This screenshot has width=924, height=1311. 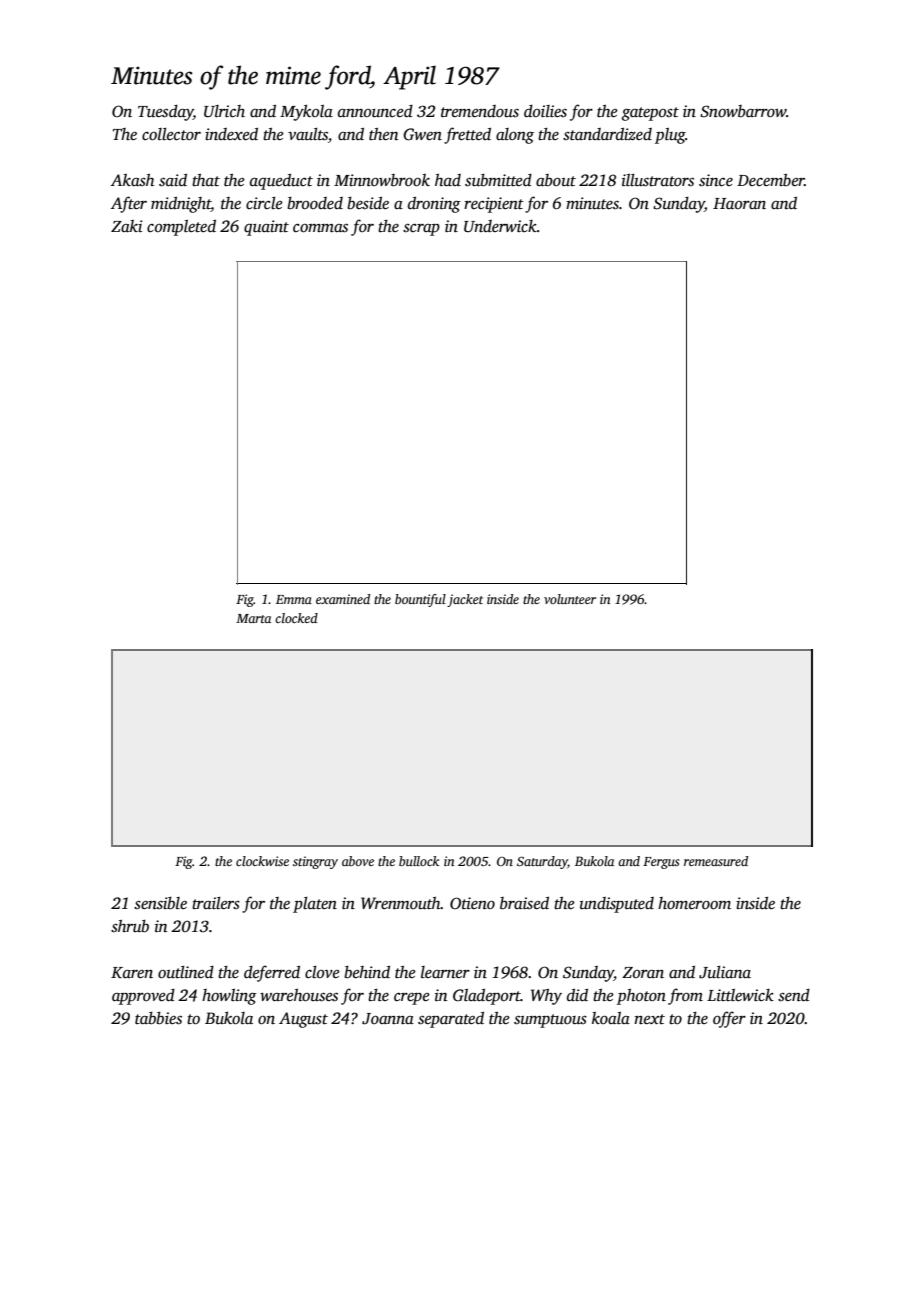 I want to click on volunteer, so click(x=570, y=599).
